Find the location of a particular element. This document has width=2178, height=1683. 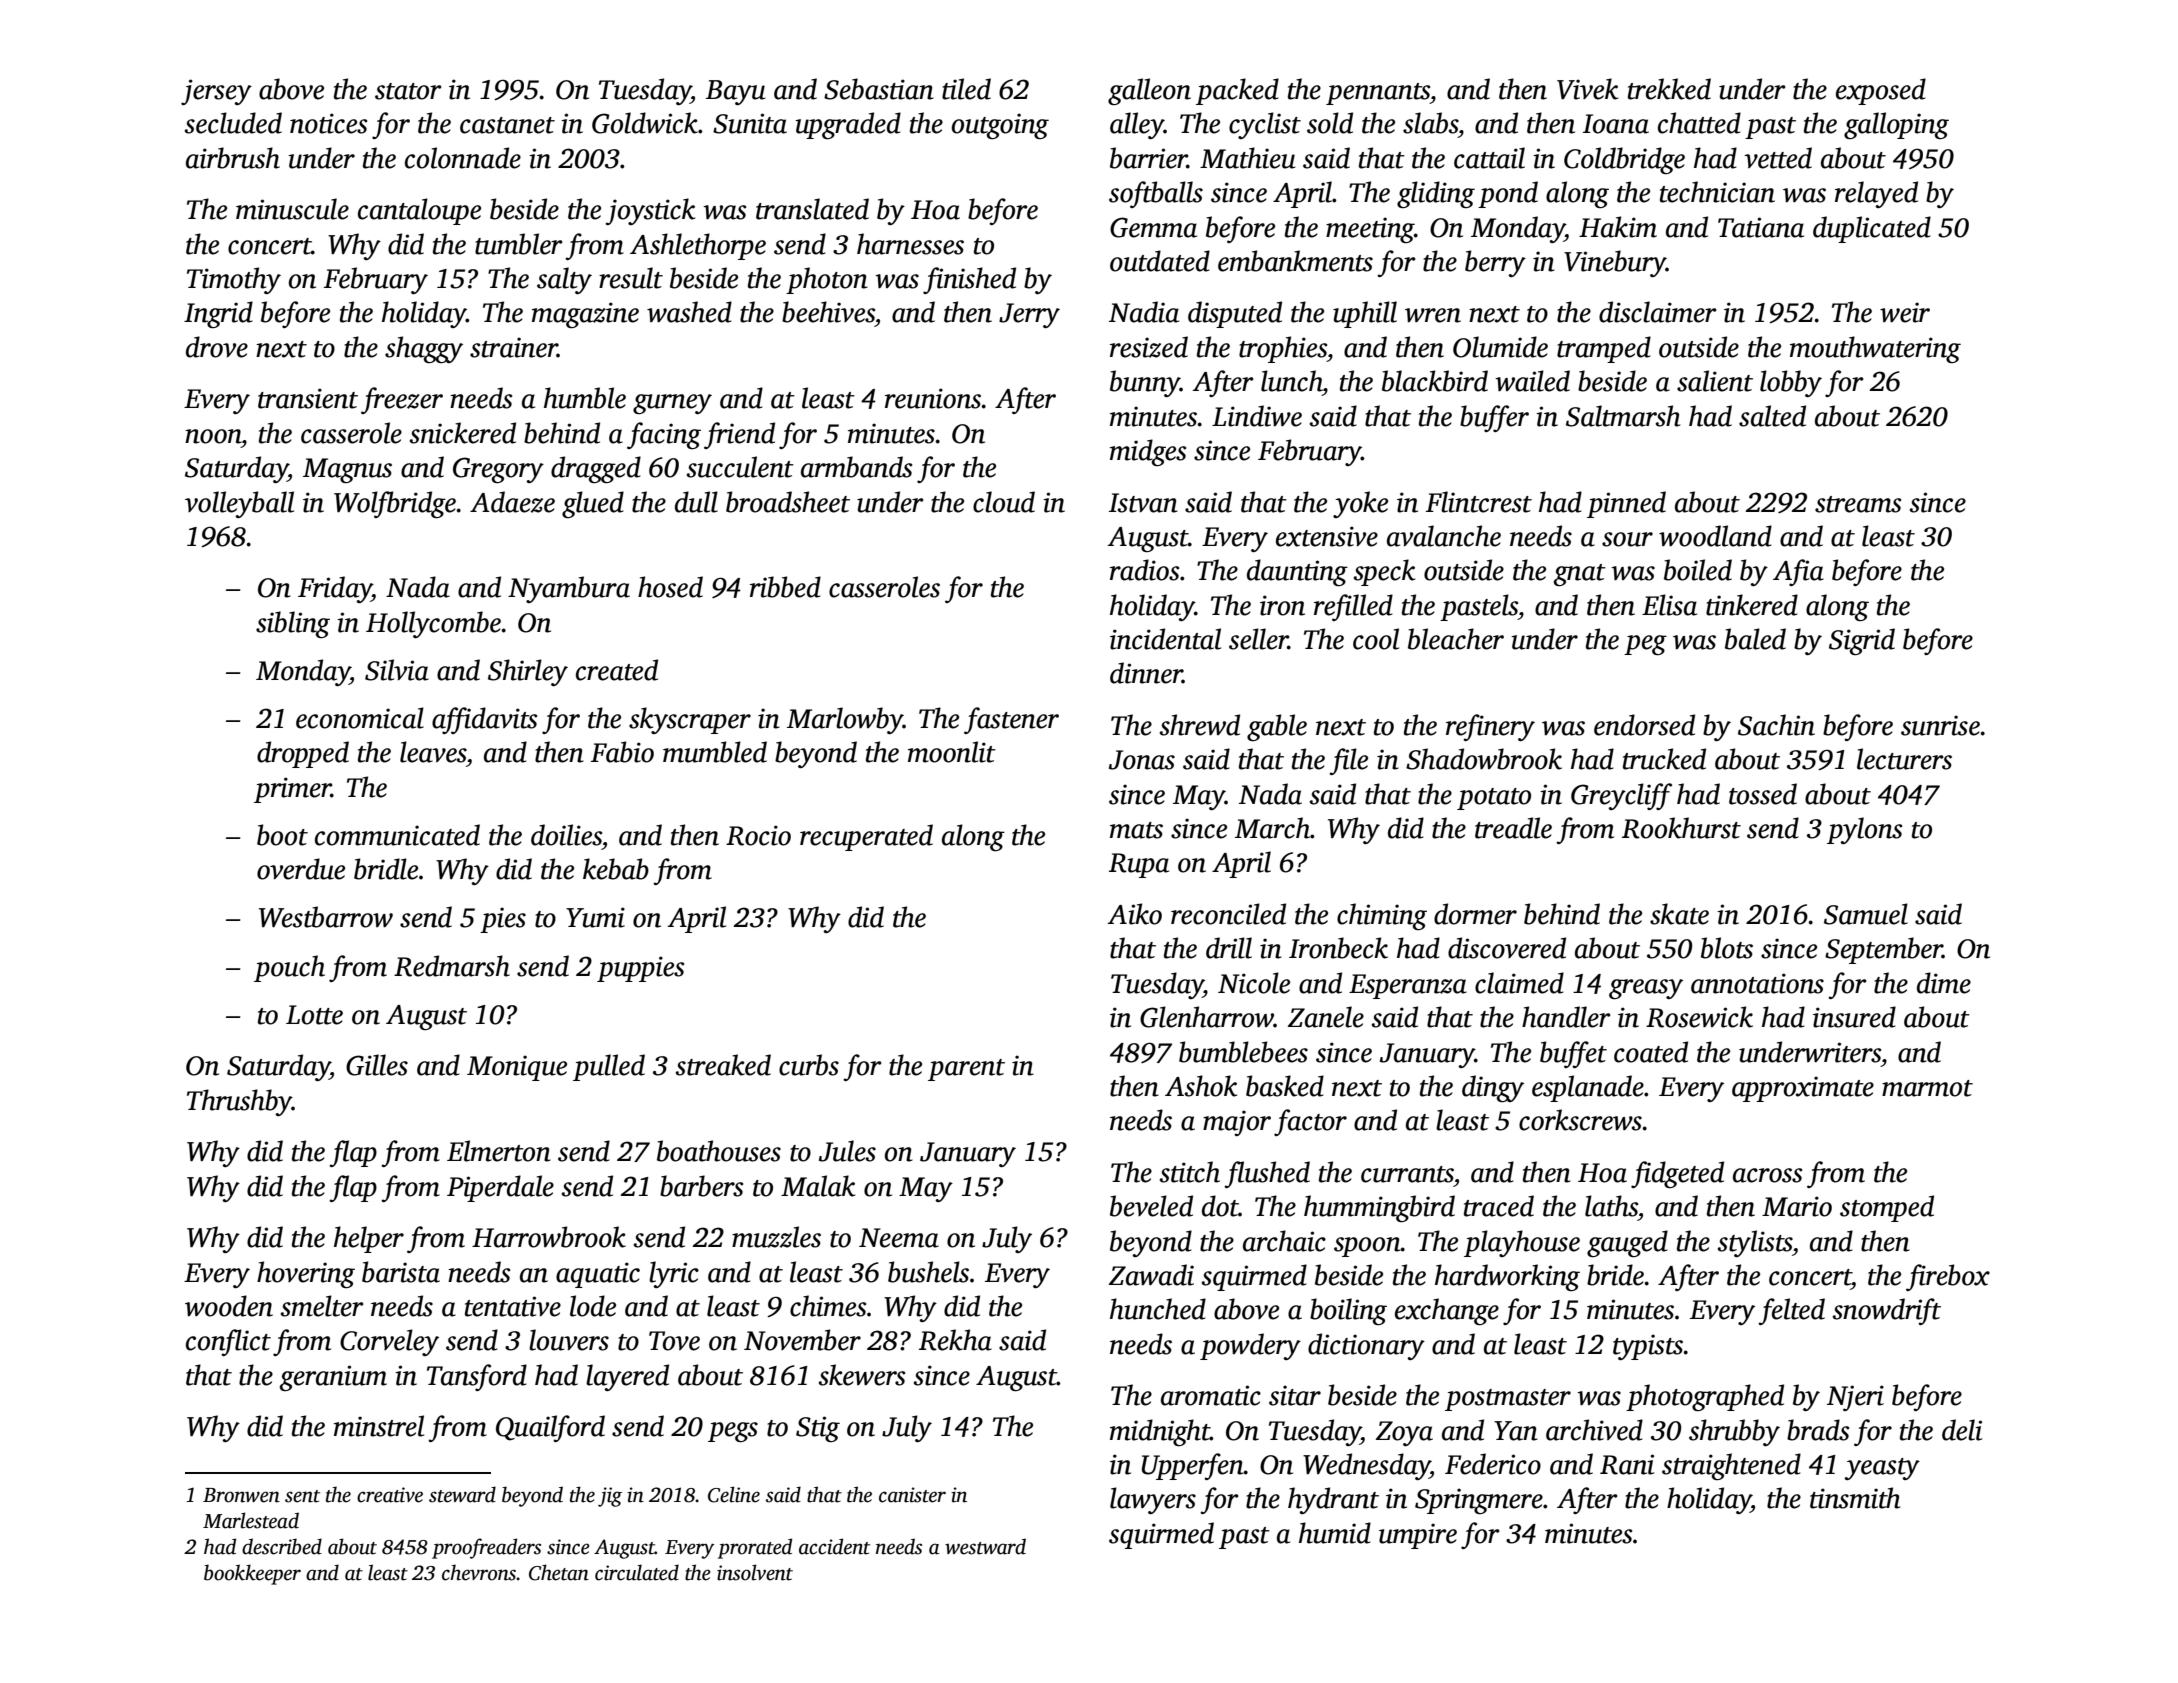

streams is located at coordinates (1858, 504).
